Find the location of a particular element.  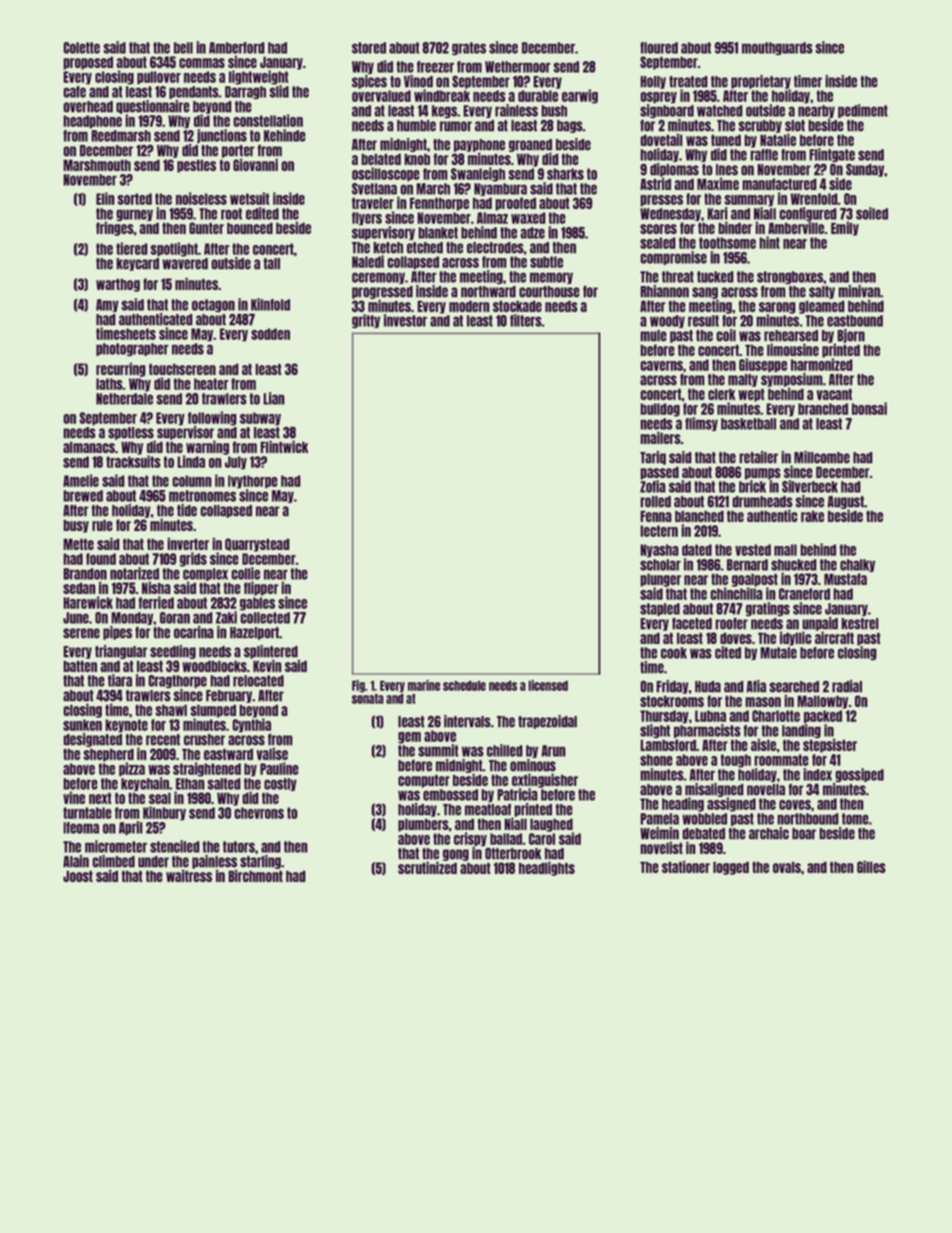

tall is located at coordinates (271, 264).
